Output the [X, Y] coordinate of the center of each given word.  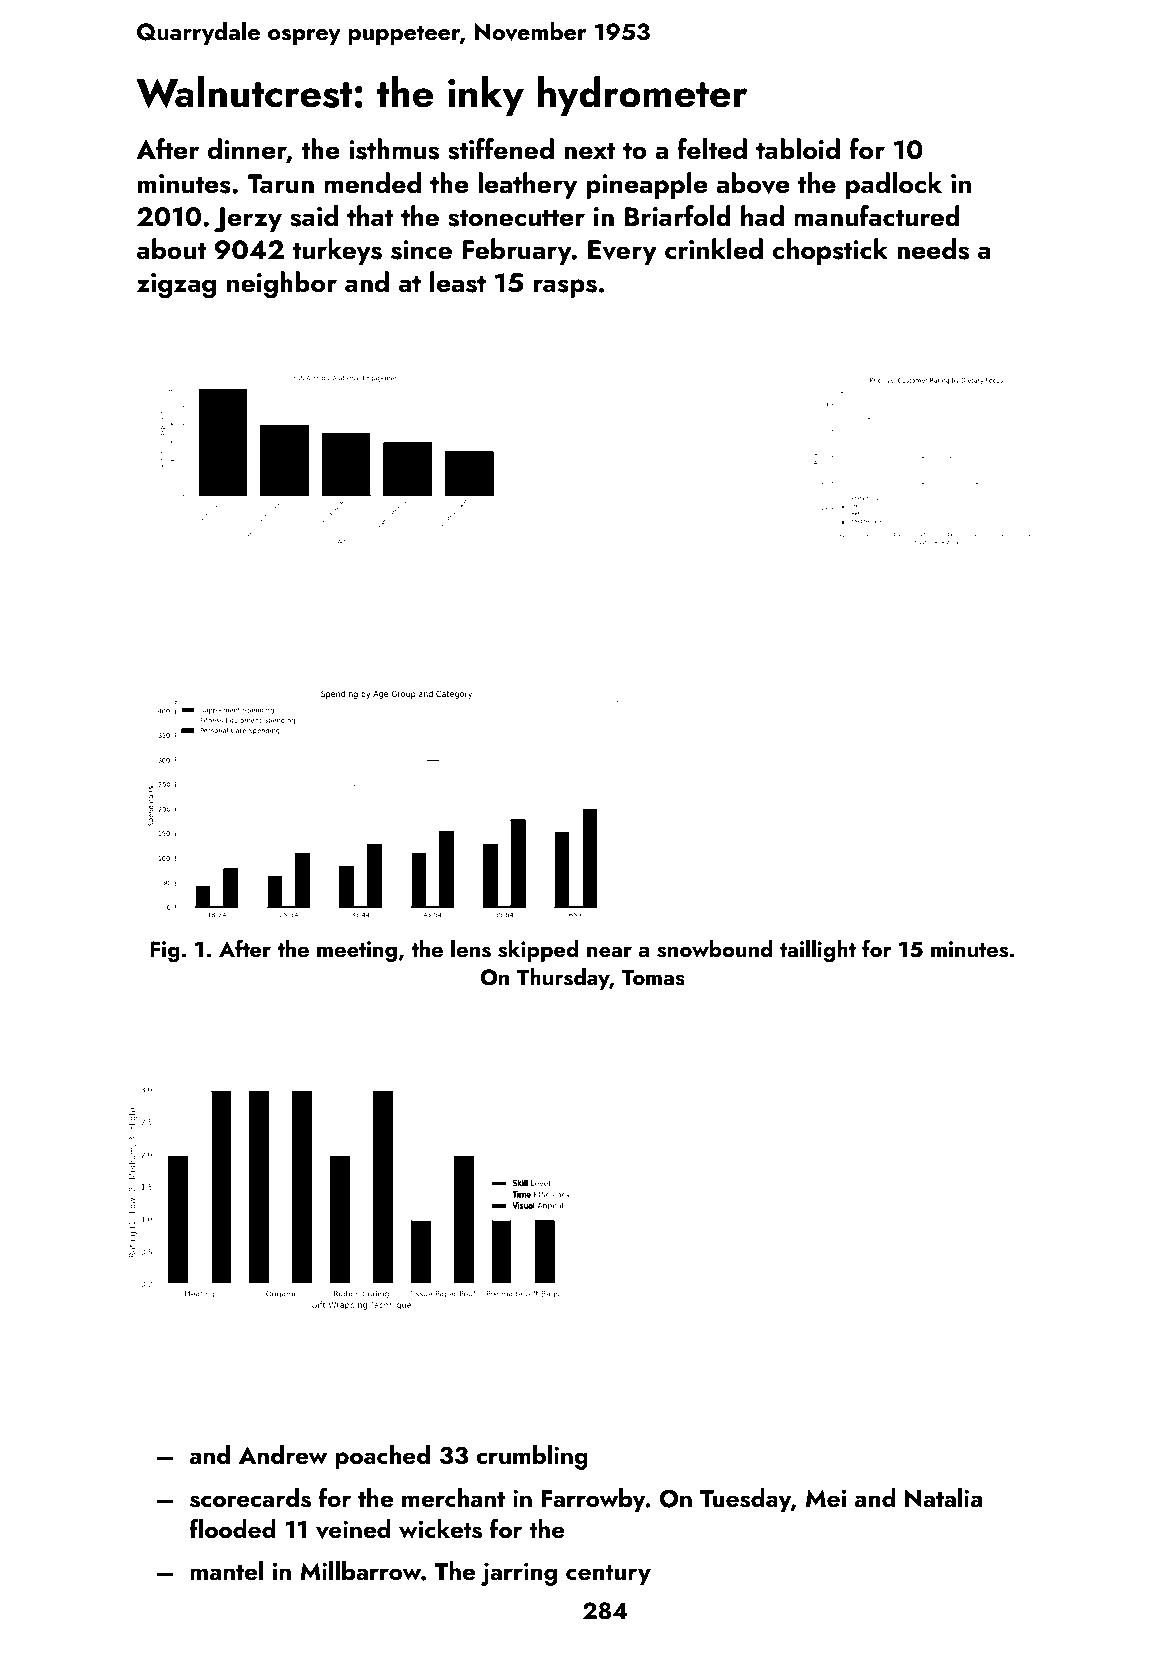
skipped [538, 951]
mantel [226, 1571]
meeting [357, 951]
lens [471, 949]
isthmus [394, 149]
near [609, 951]
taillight [818, 951]
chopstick [830, 251]
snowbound [715, 949]
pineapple [647, 185]
